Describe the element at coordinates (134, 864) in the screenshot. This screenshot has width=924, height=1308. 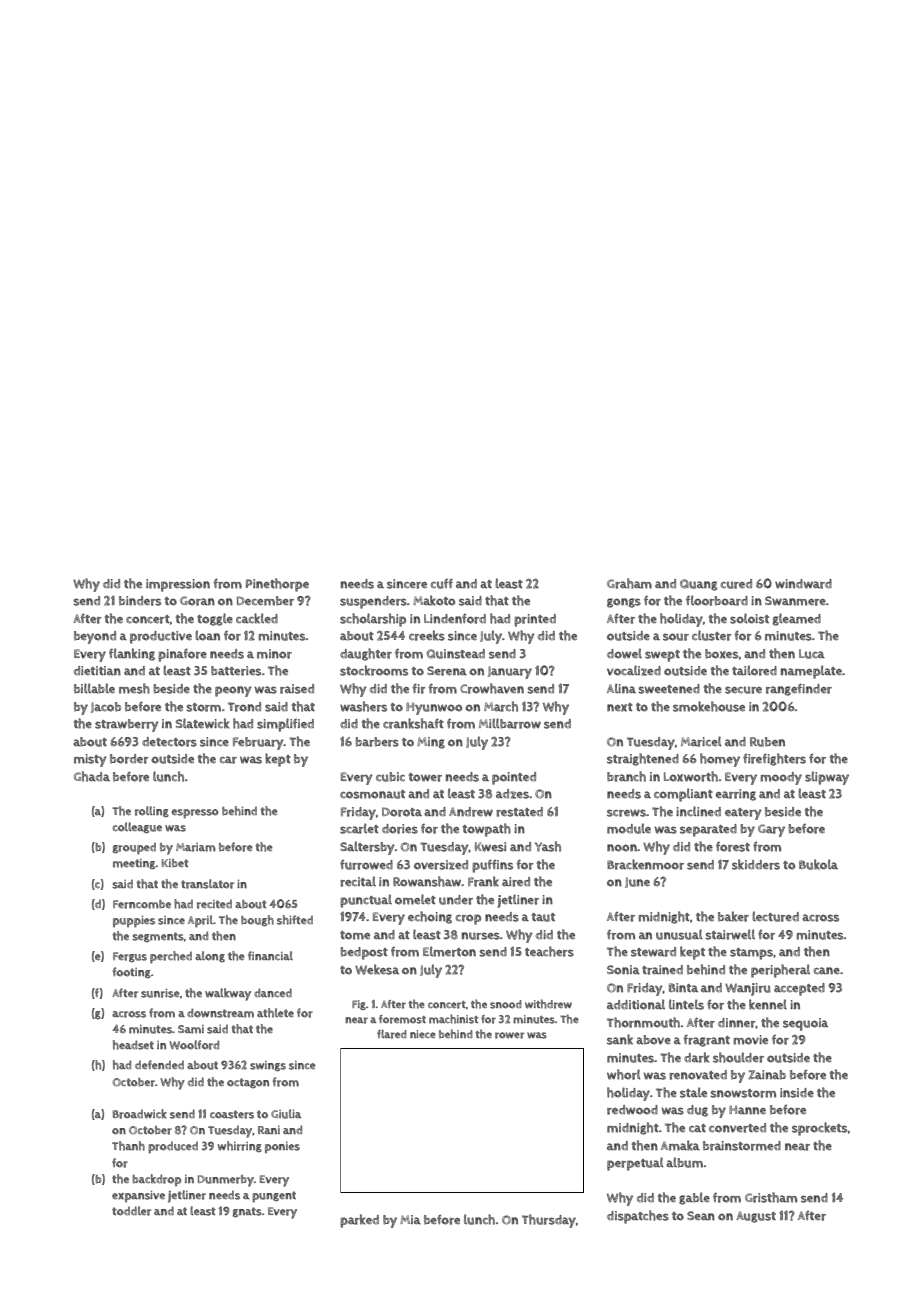
I see `meeting` at that location.
